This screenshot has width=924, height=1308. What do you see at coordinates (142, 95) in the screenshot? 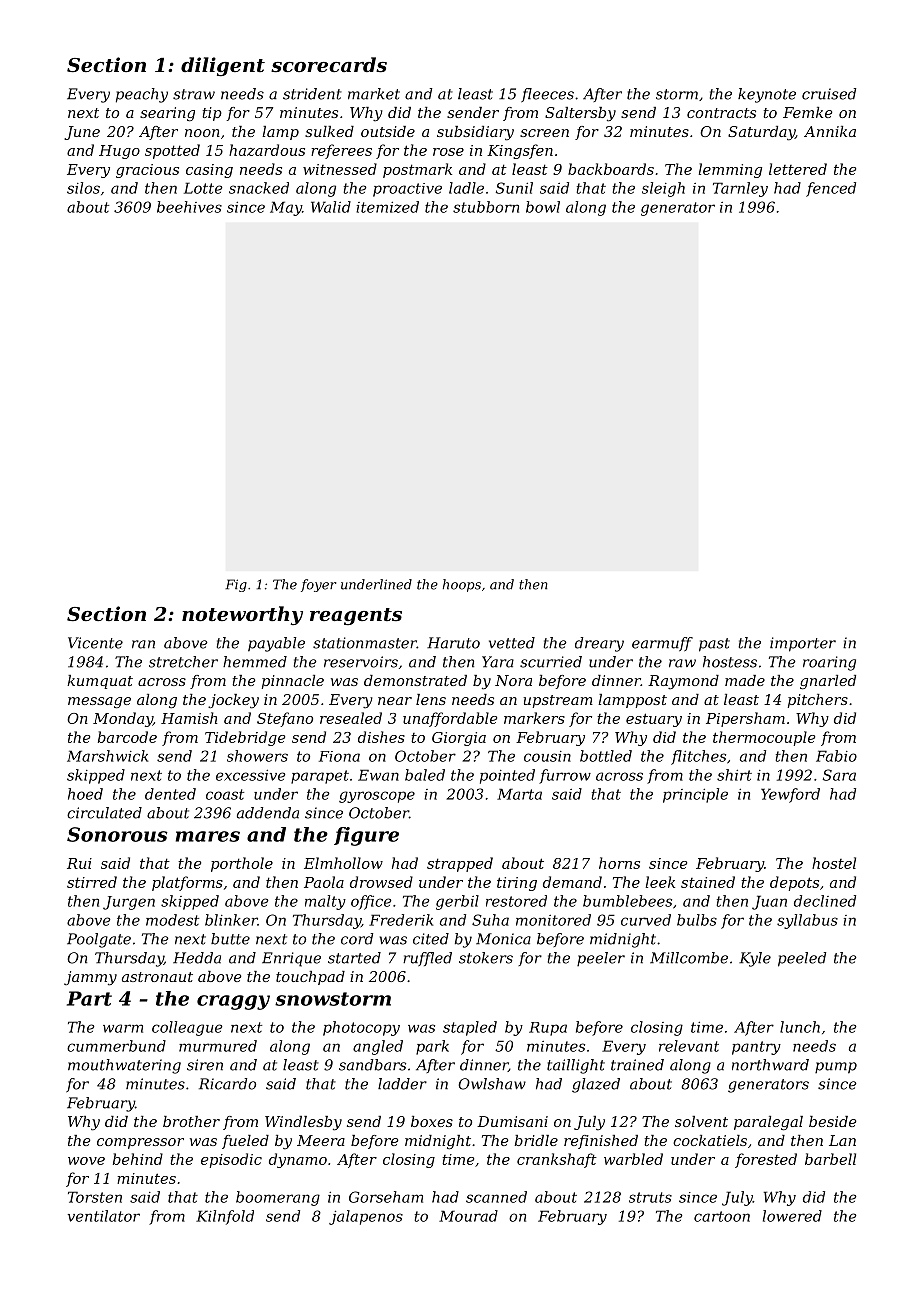
I see `peachy` at bounding box center [142, 95].
